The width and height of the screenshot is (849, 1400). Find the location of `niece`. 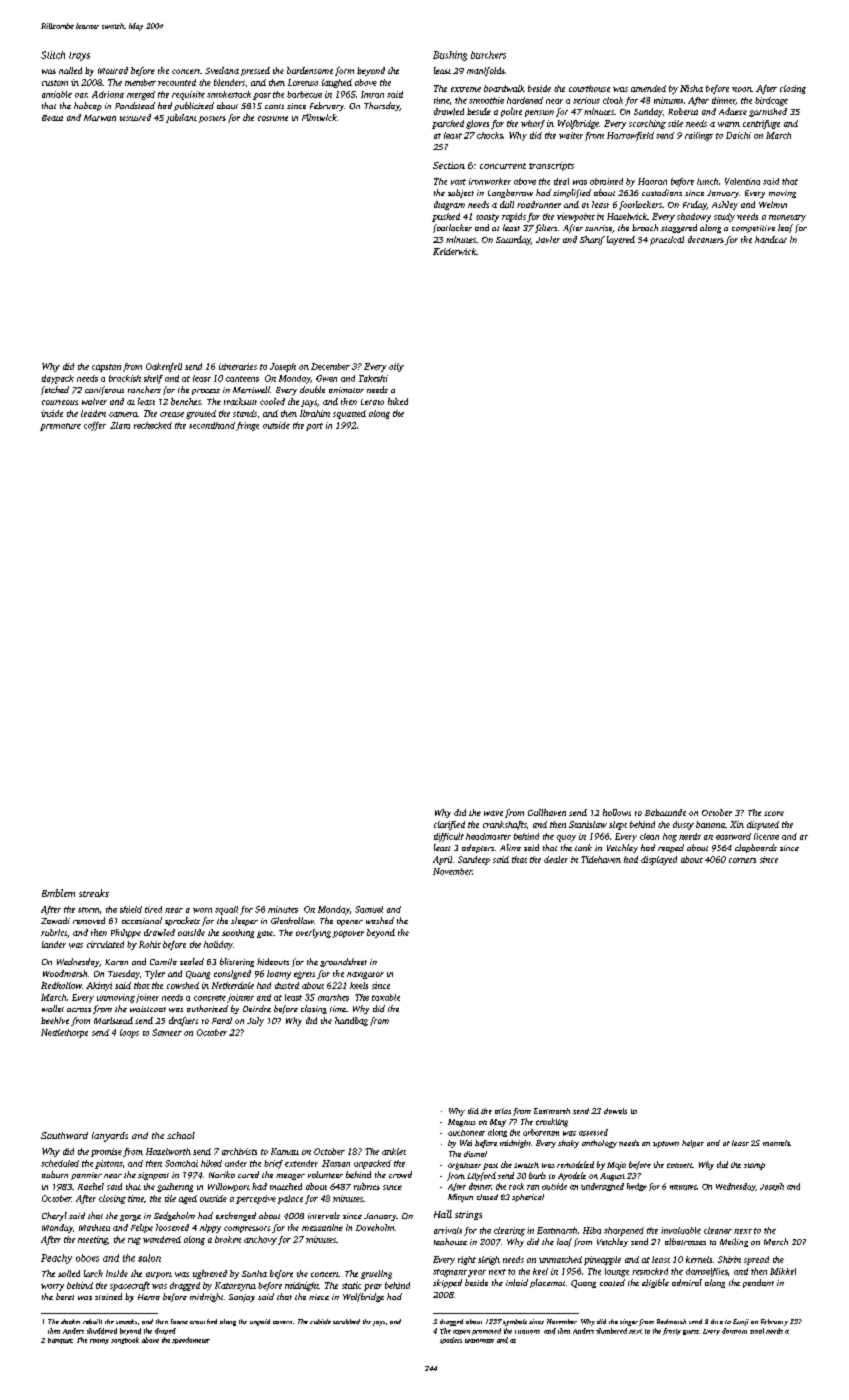

niece is located at coordinates (319, 1297).
